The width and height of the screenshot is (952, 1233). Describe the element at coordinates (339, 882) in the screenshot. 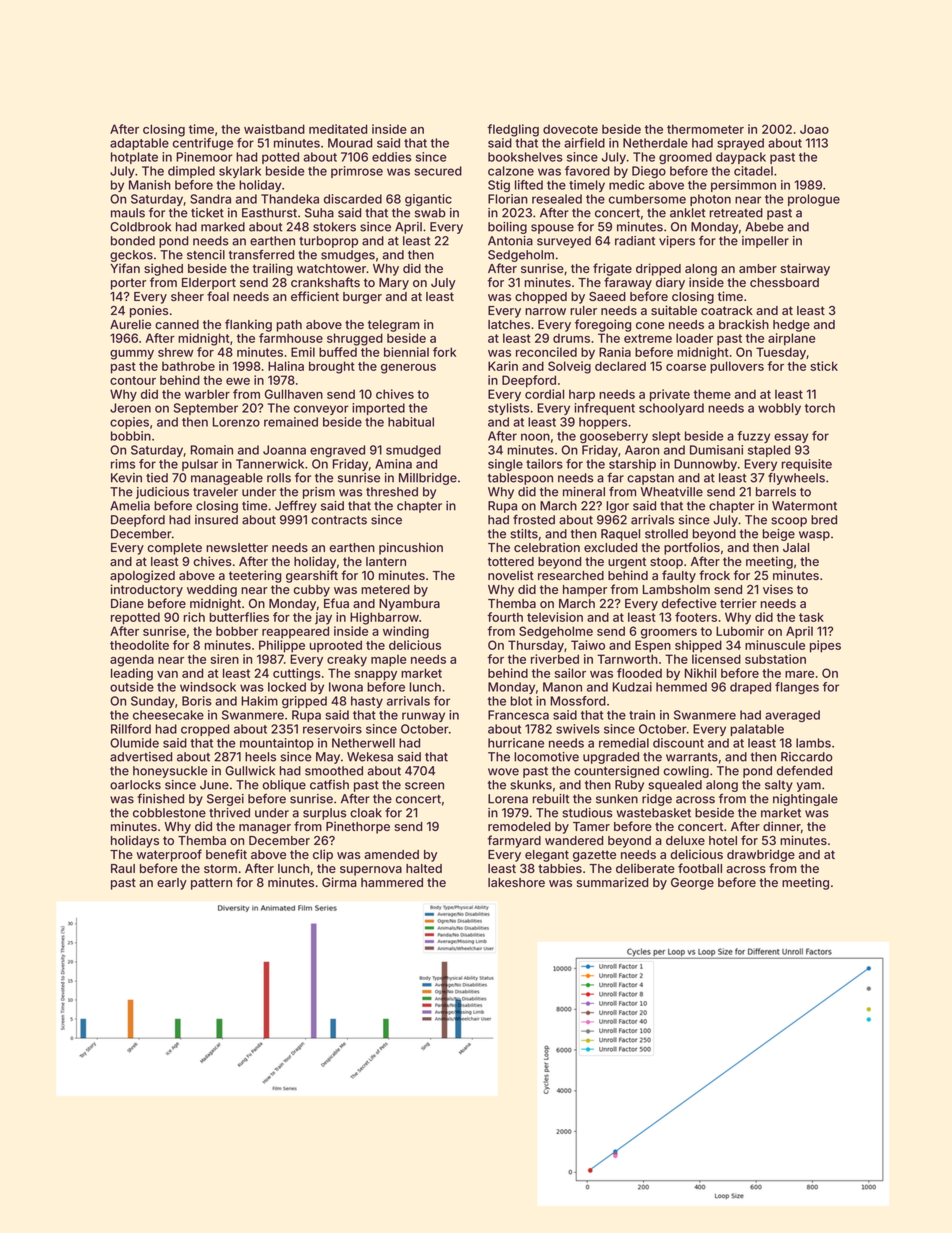

I see `Girma` at that location.
